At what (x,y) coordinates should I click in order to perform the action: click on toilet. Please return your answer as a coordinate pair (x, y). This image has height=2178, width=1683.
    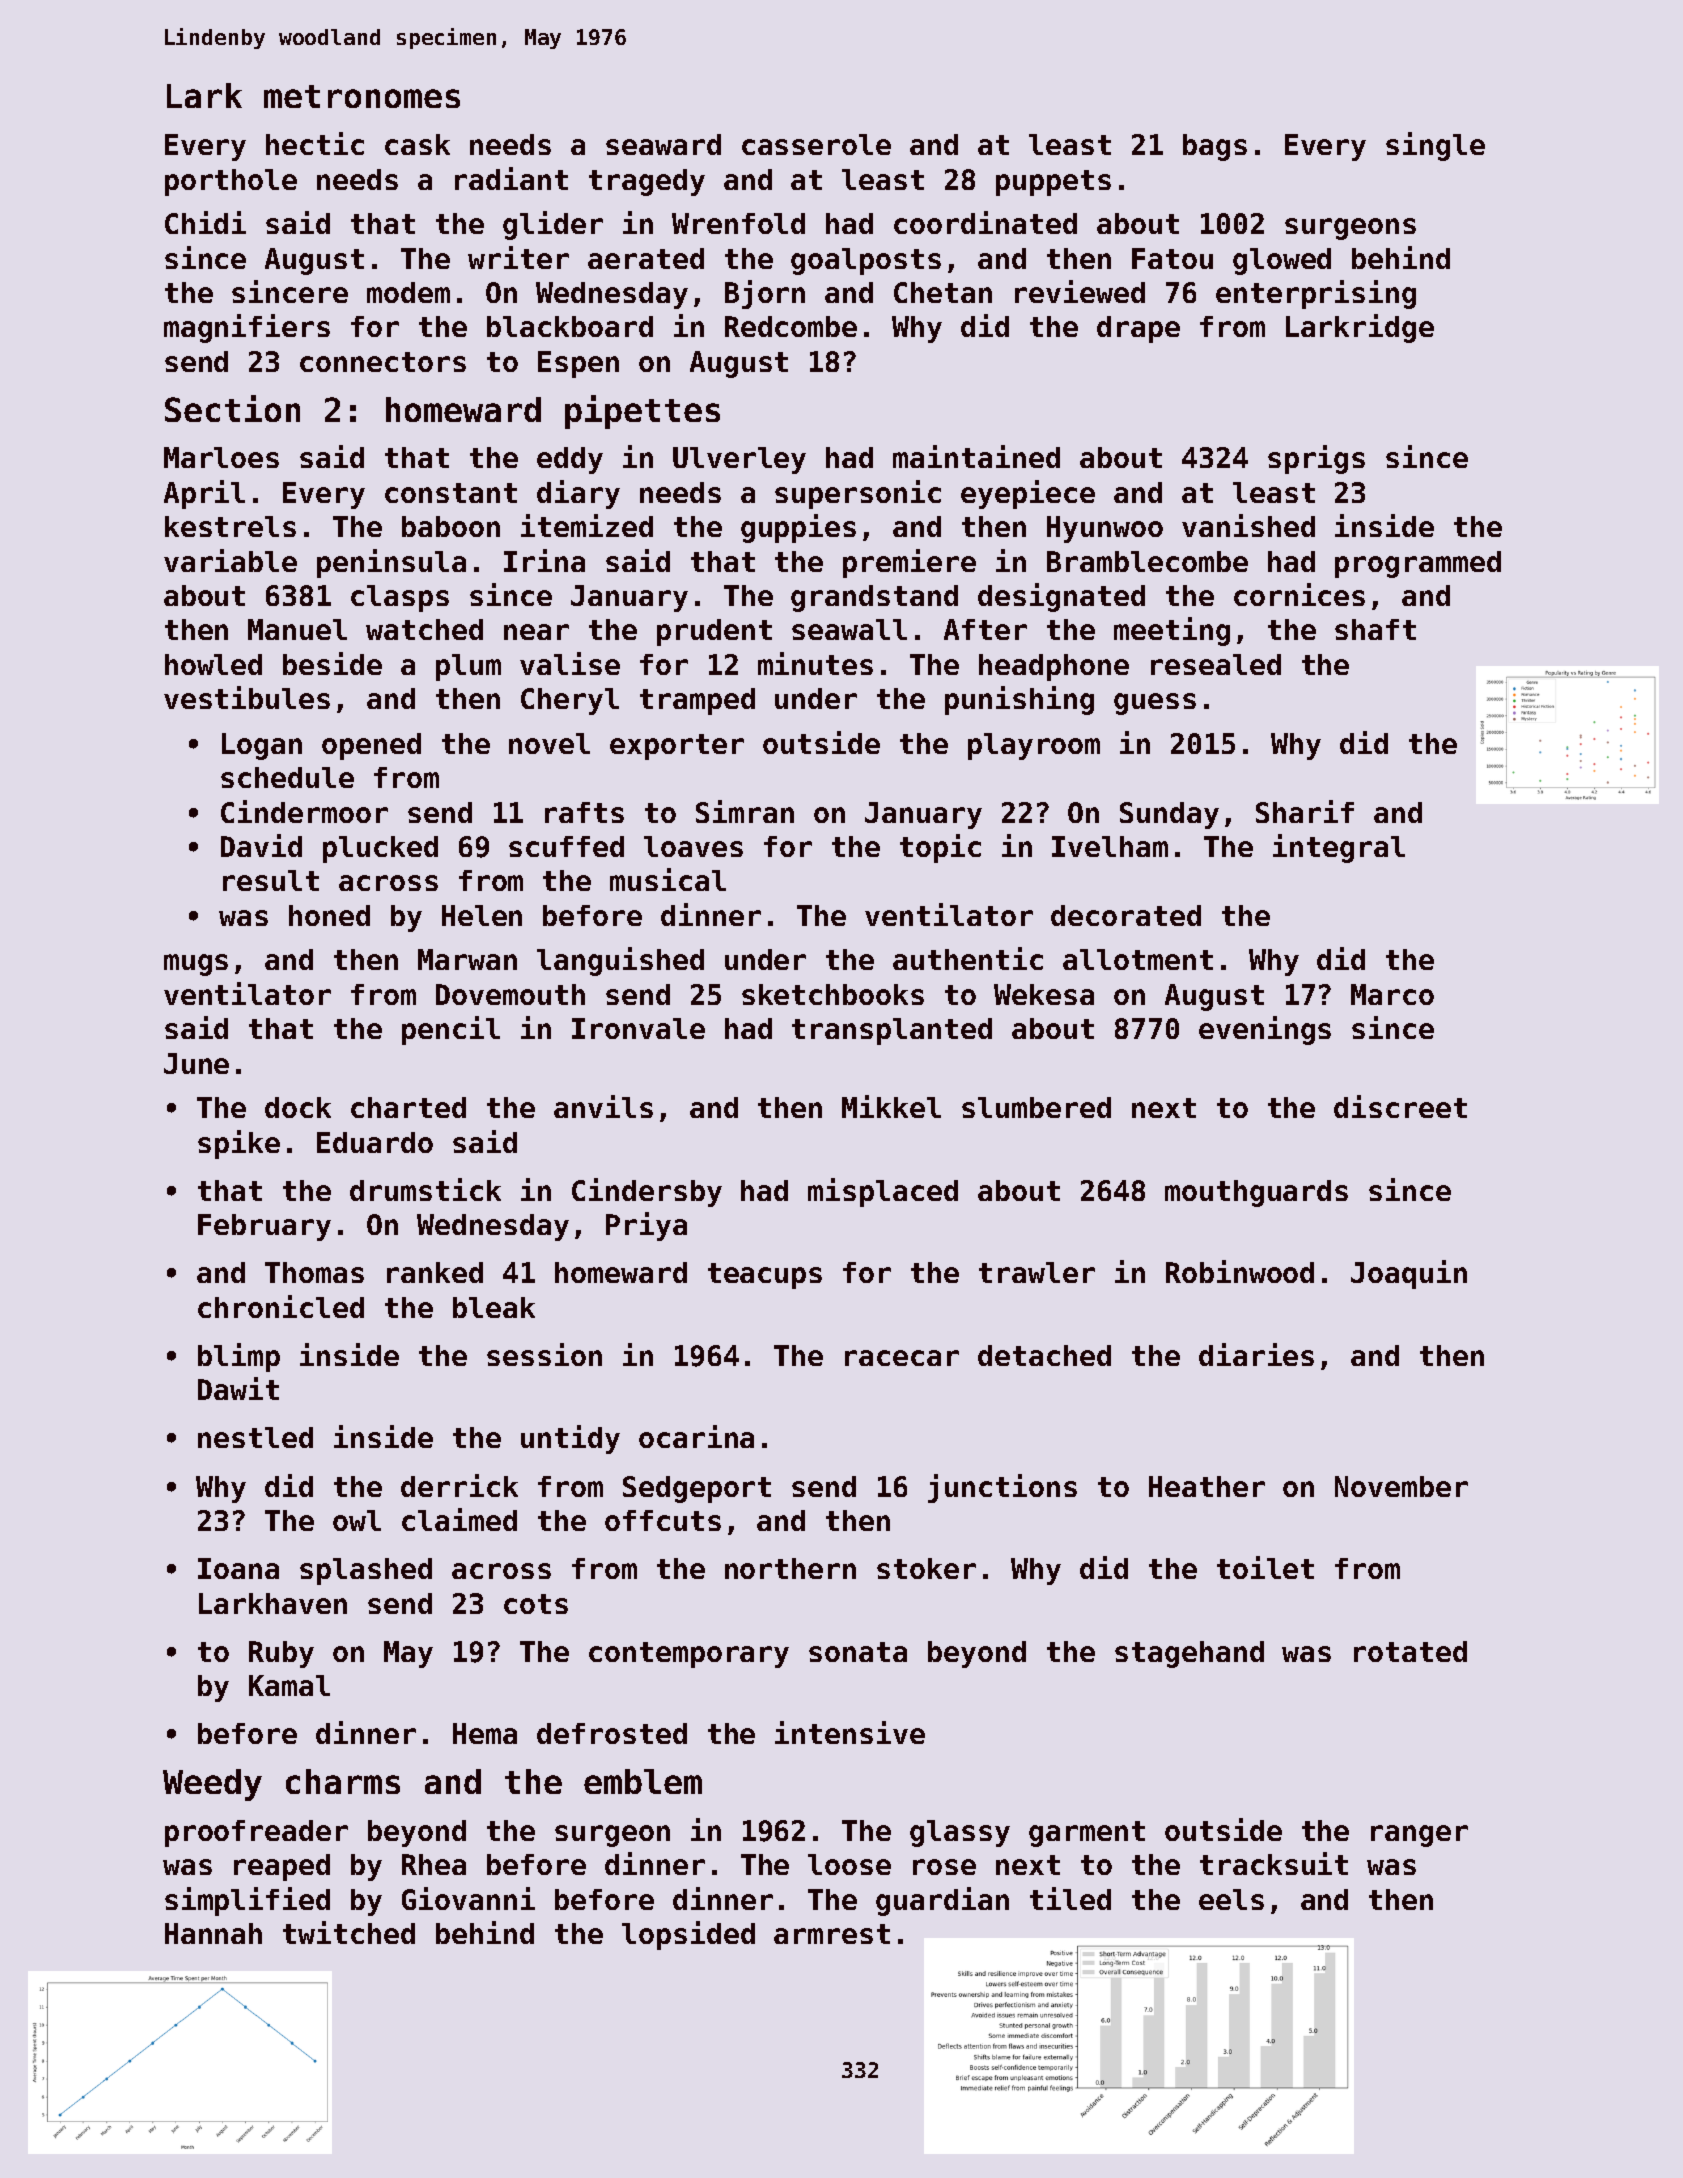
    Looking at the image, I should click on (1265, 1567).
